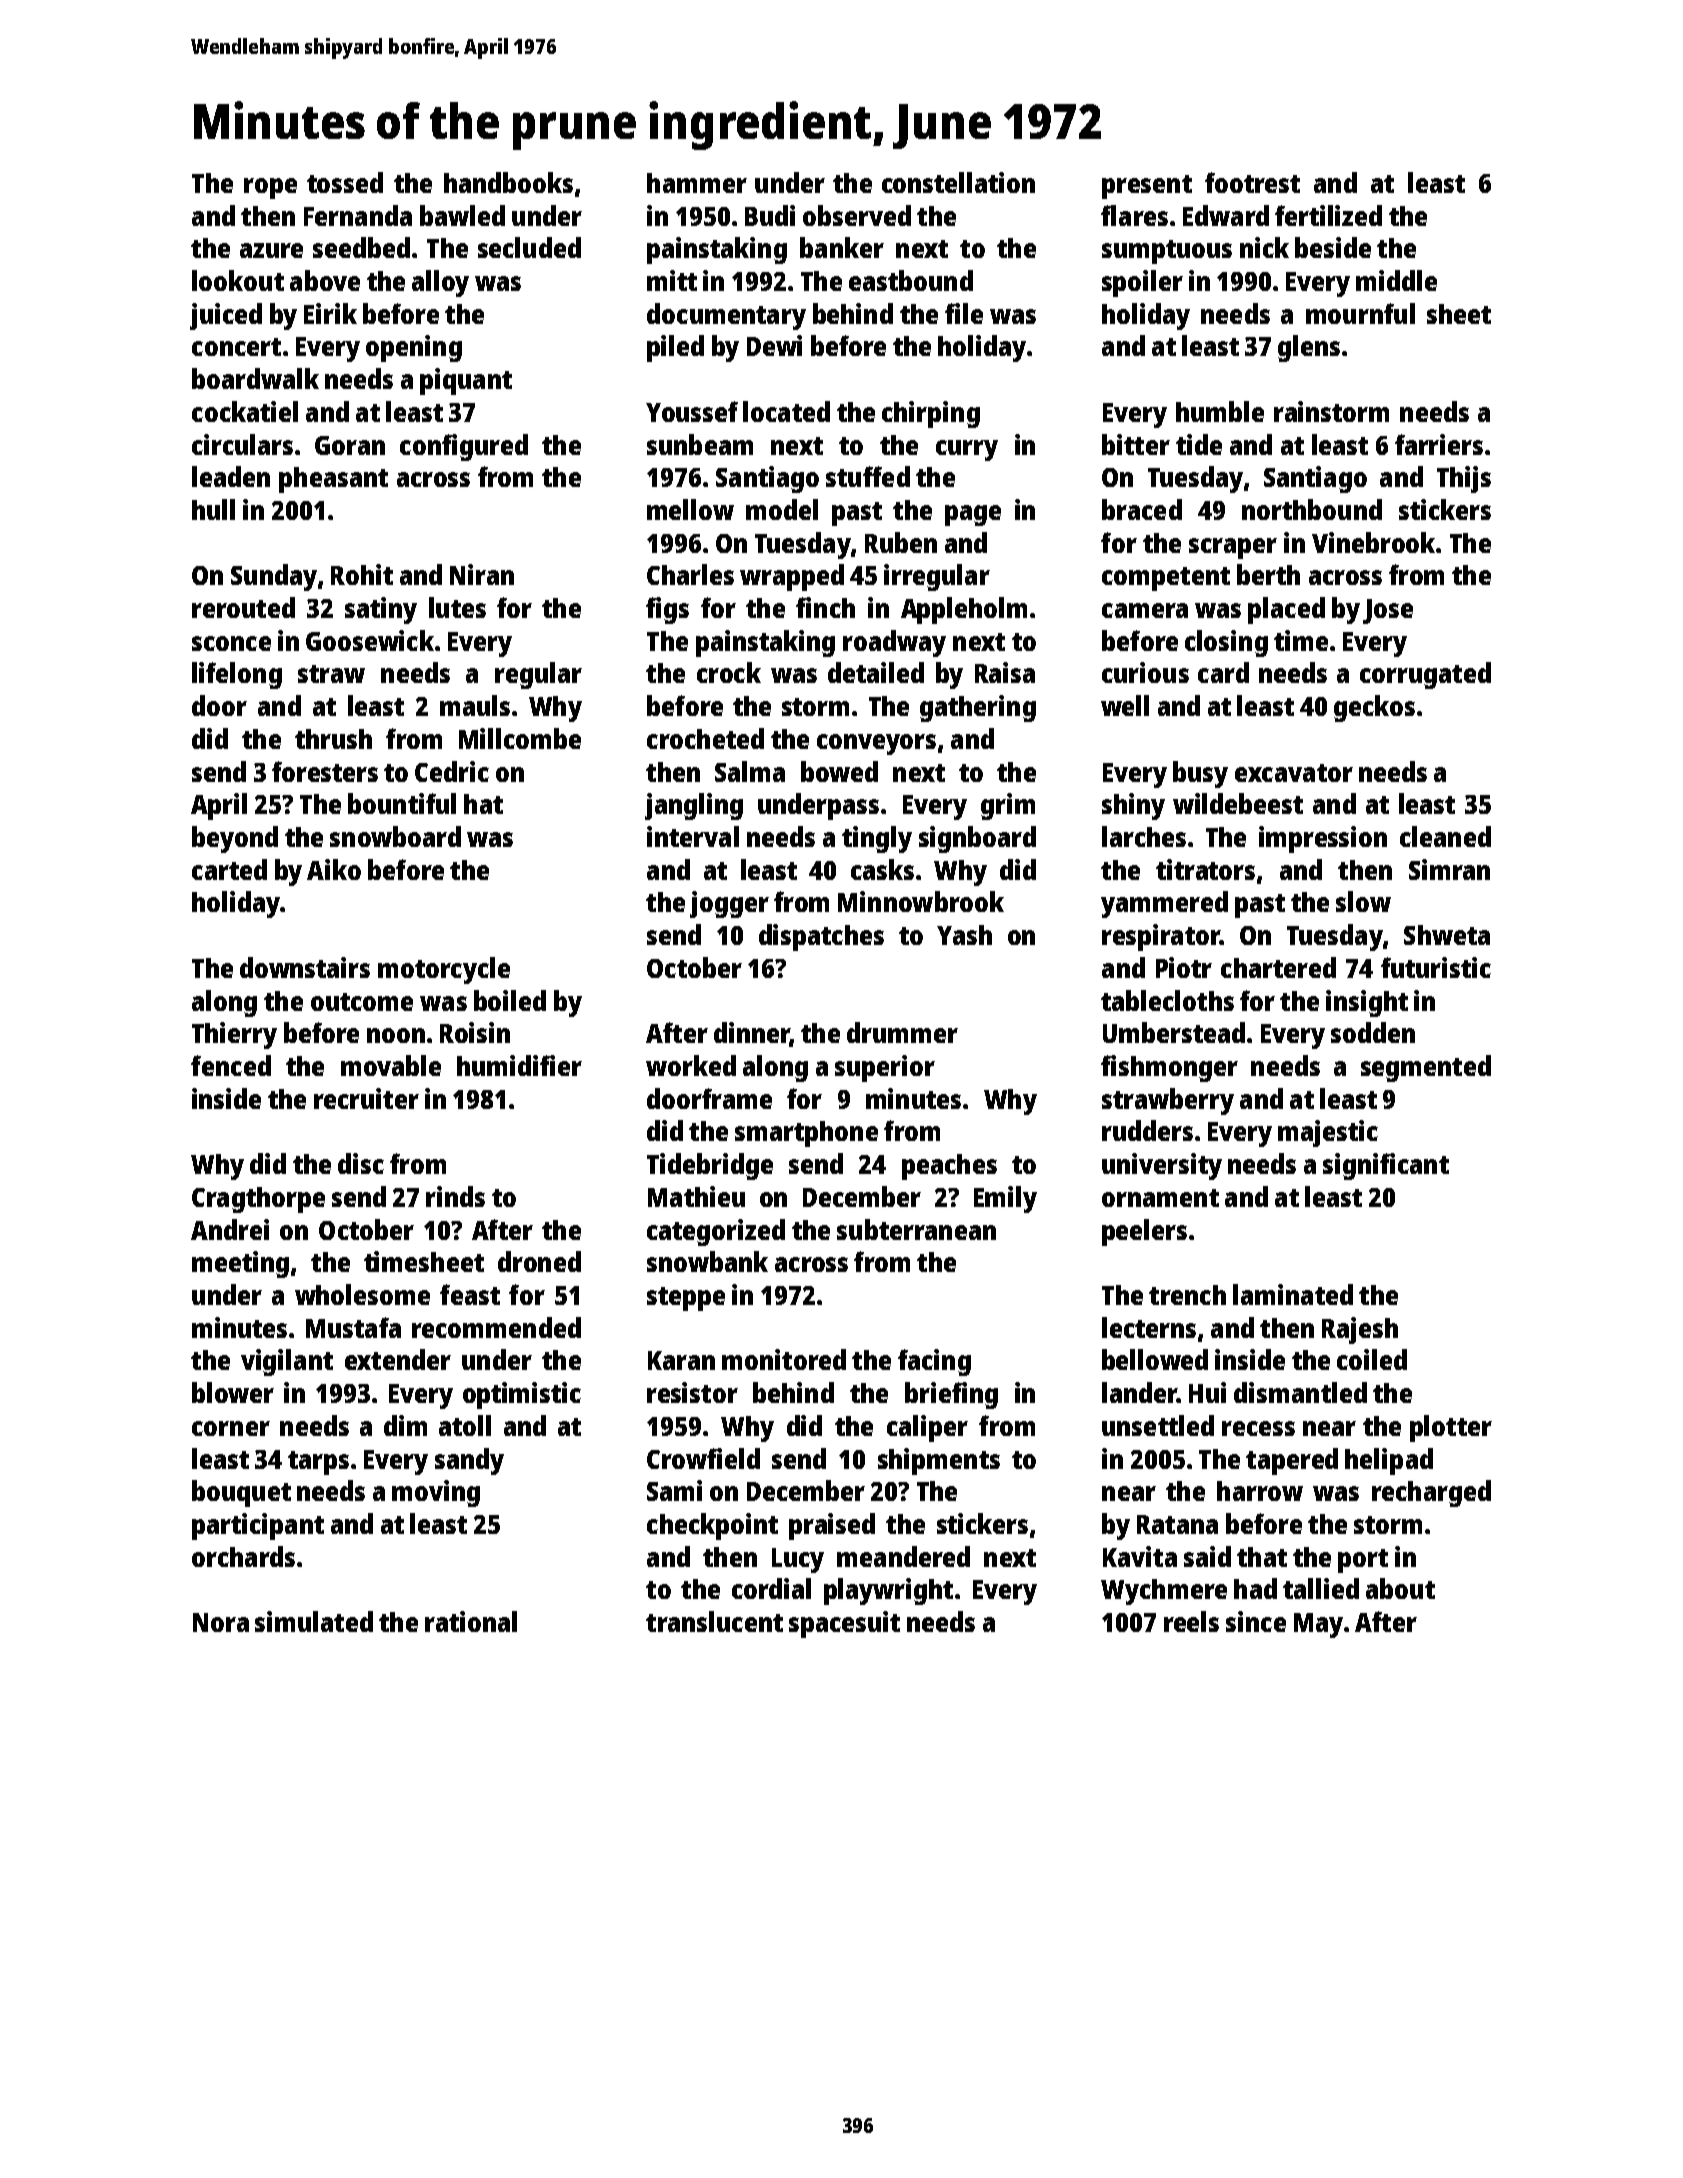 This page has width=1683, height=2178. Describe the element at coordinates (958, 182) in the page. I see `constellation` at that location.
